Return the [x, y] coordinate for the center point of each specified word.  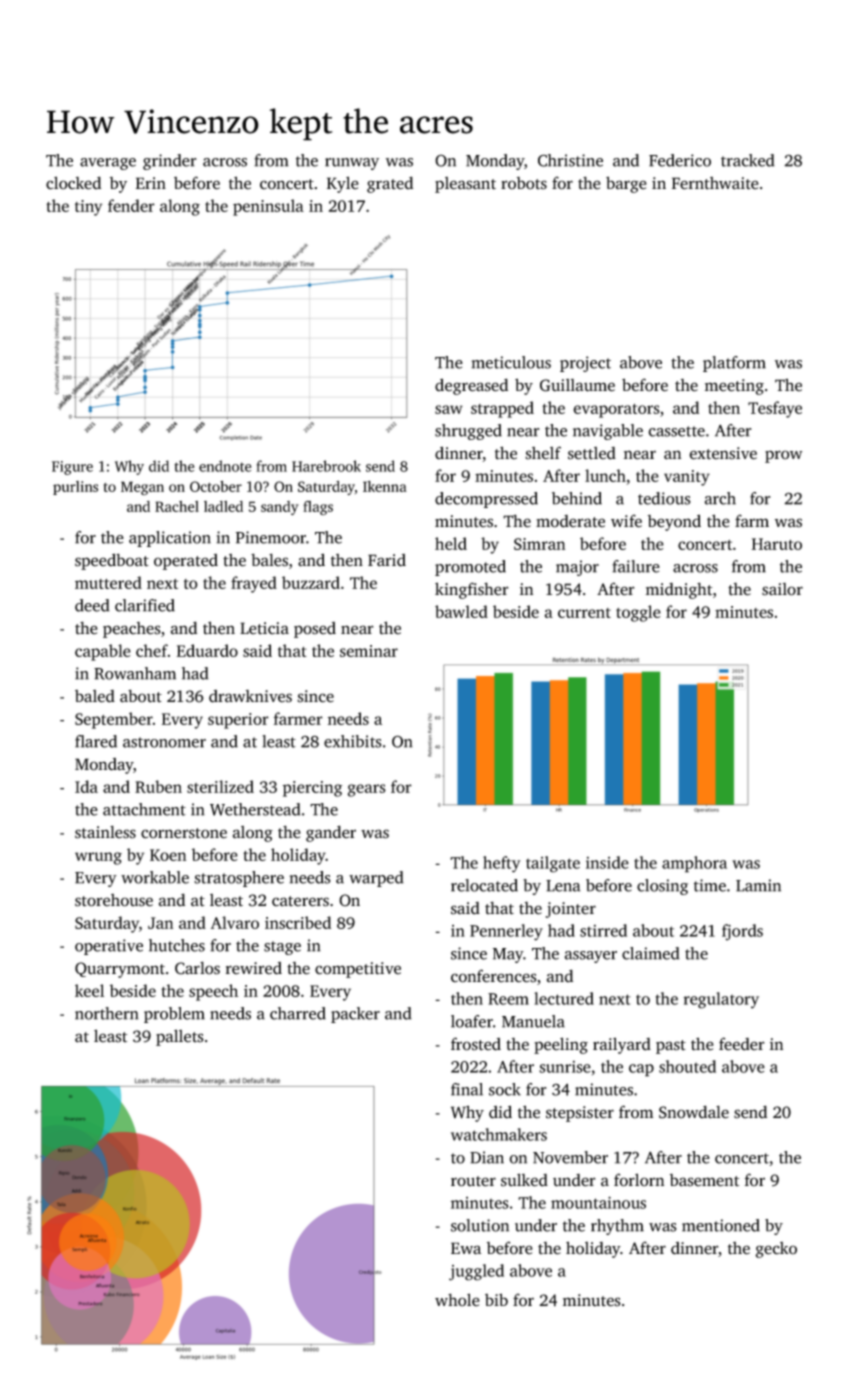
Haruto [777, 544]
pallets [180, 1037]
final [467, 1089]
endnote [225, 466]
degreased [471, 386]
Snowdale [694, 1112]
